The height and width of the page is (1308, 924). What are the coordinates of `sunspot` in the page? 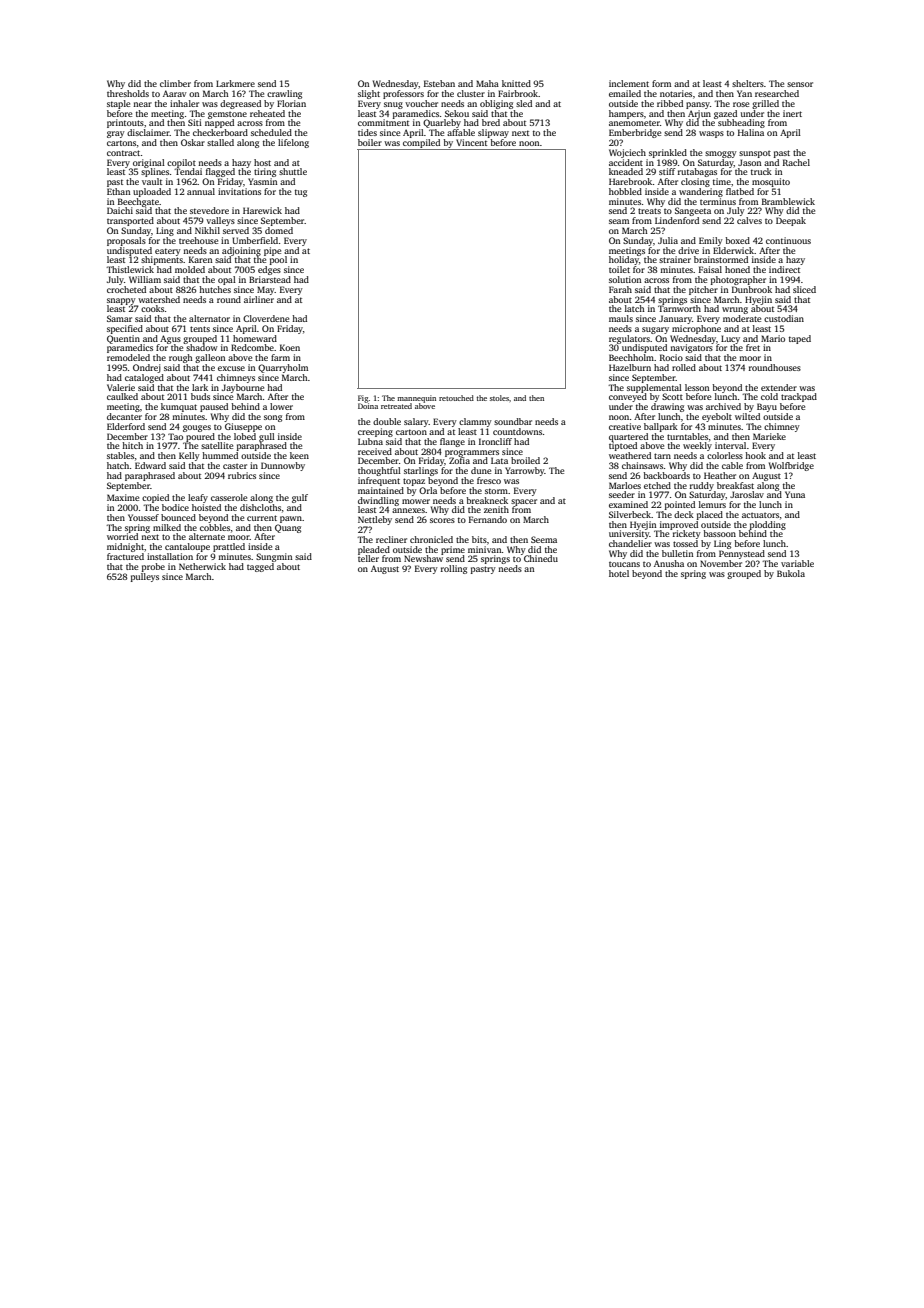 It's located at (755, 154).
